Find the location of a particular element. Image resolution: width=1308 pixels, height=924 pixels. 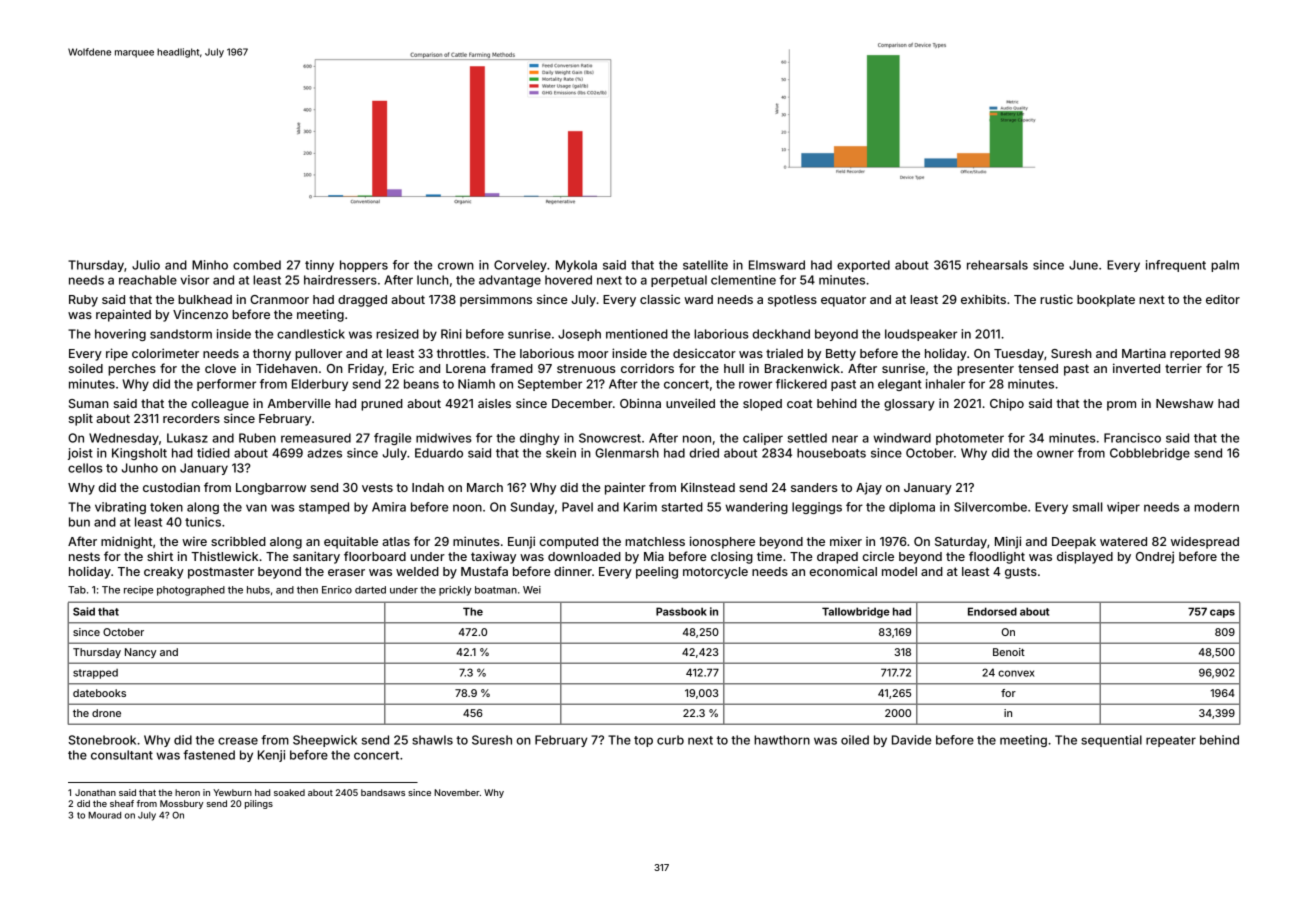

Mossbury is located at coordinates (181, 804).
